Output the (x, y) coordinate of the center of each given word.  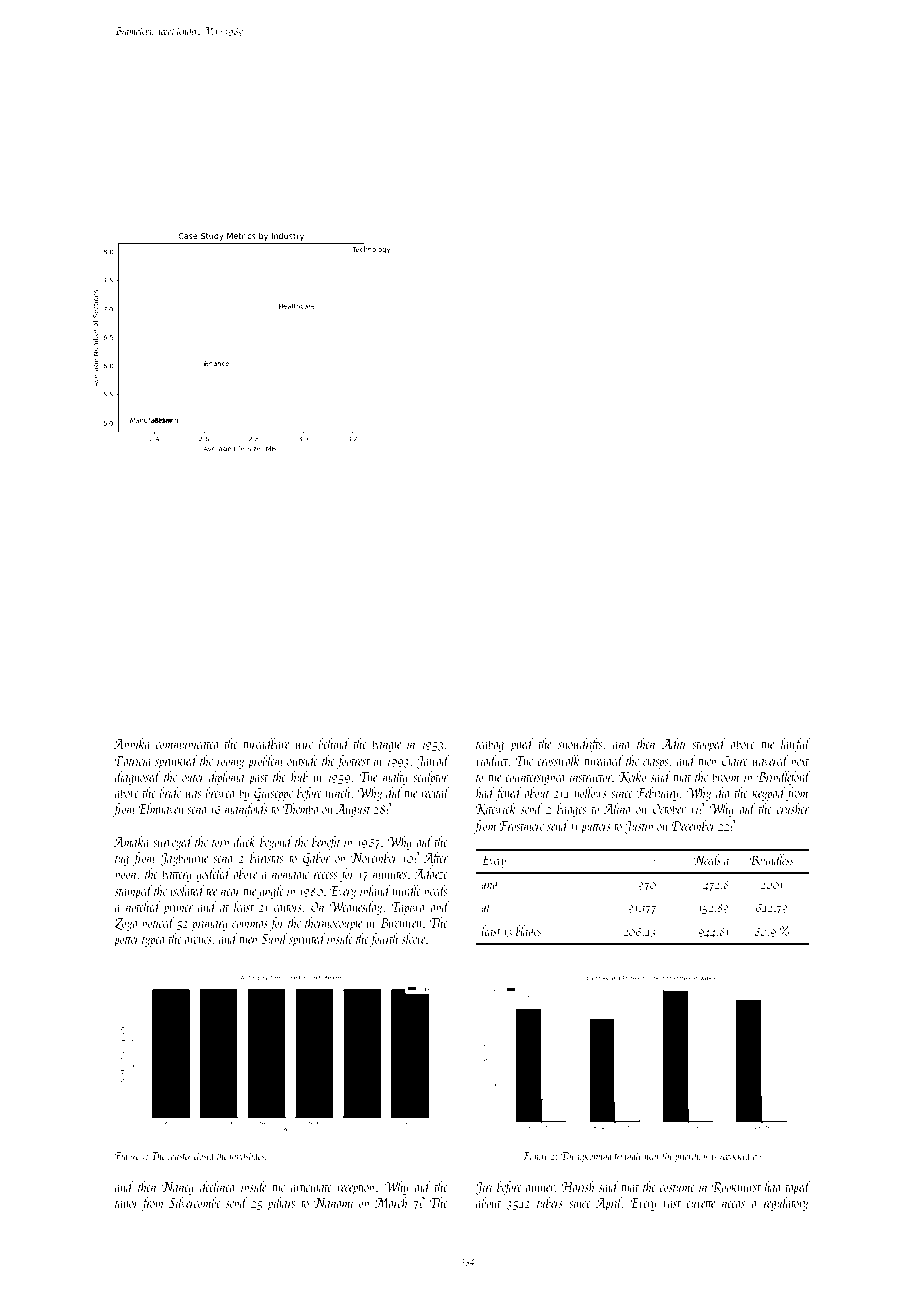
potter (127, 941)
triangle (628, 1156)
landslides (247, 1155)
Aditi (673, 743)
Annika (132, 743)
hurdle (406, 890)
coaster (179, 1157)
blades (528, 930)
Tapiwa (407, 908)
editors (288, 906)
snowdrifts (580, 745)
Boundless (771, 859)
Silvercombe (195, 1202)
